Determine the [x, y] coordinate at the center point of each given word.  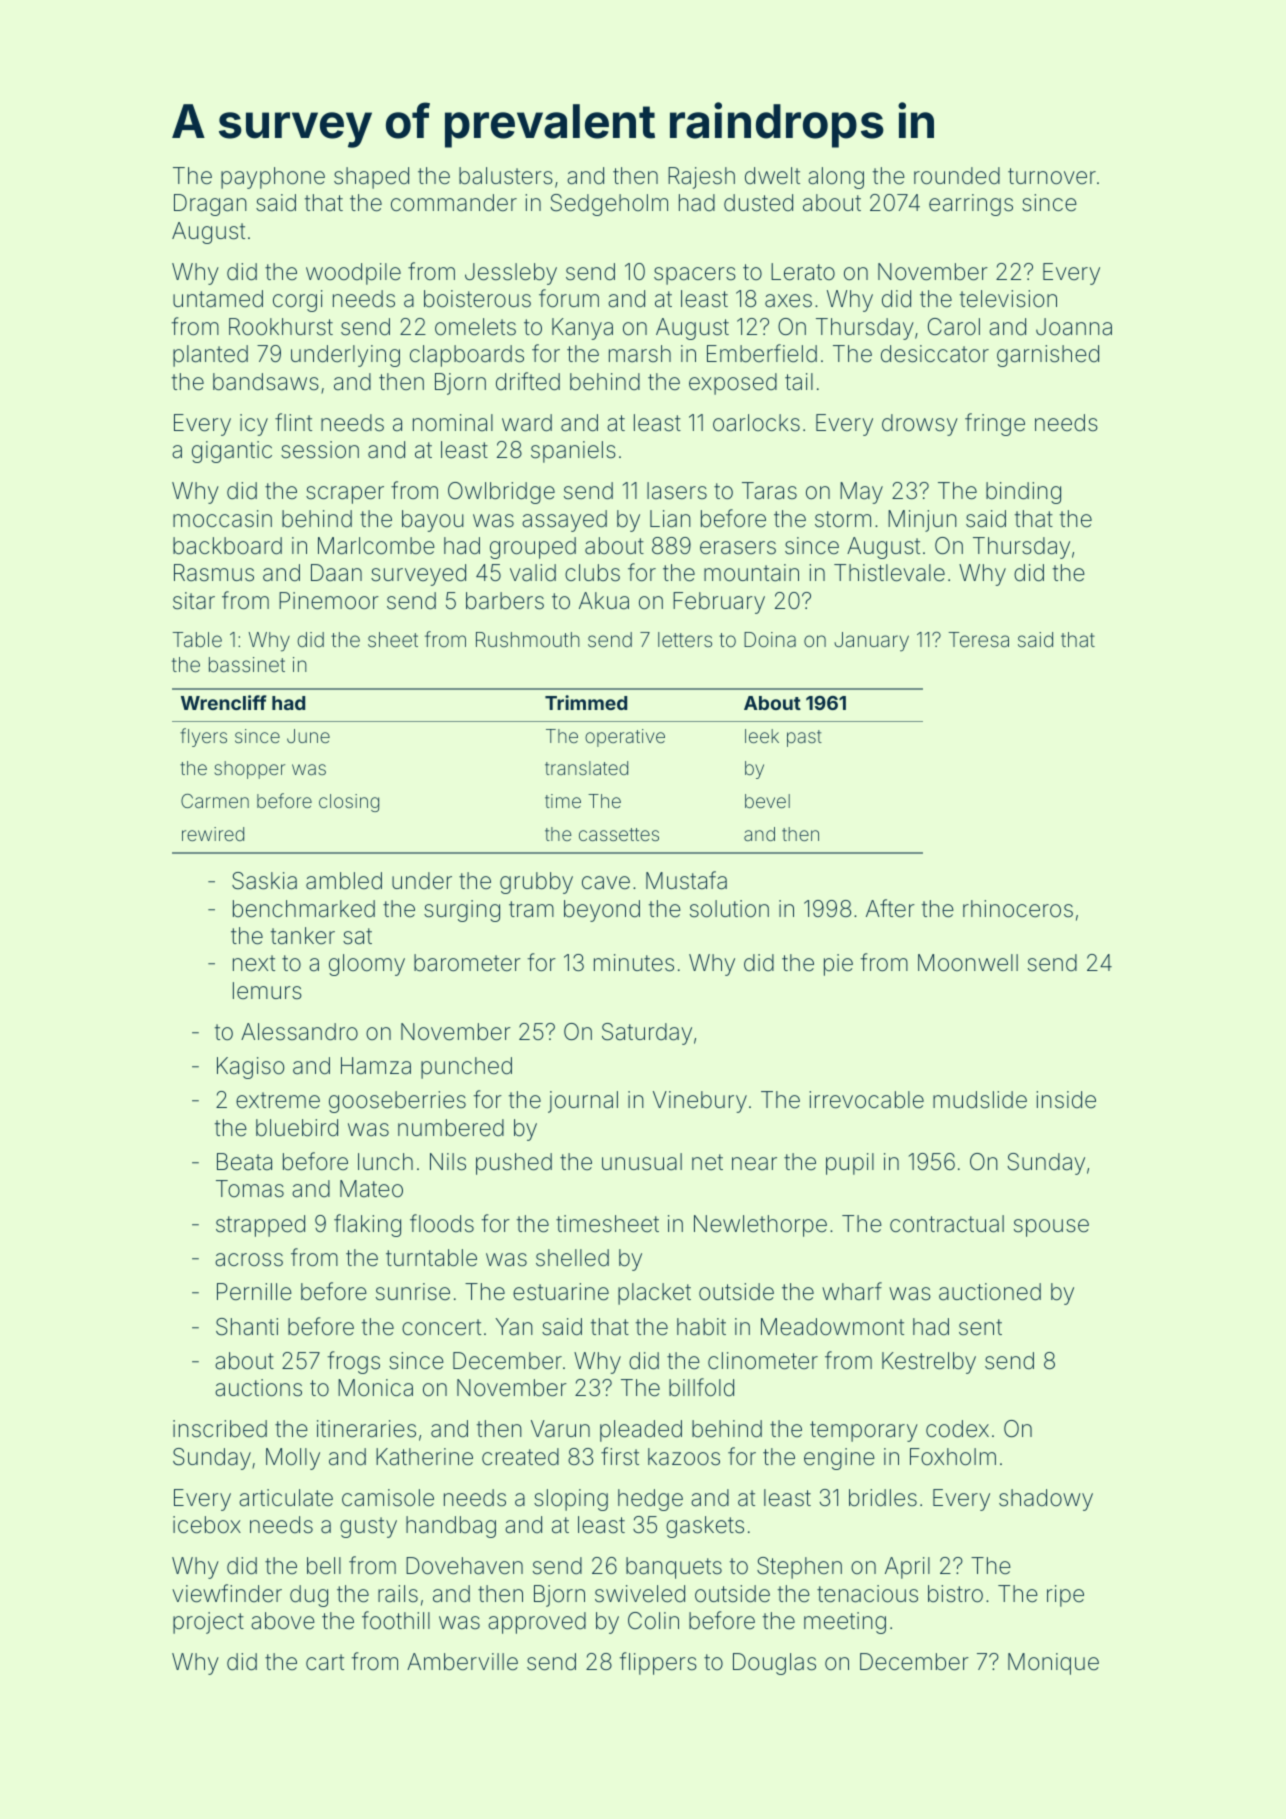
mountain [751, 573]
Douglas [774, 1664]
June [308, 736]
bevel [767, 801]
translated [586, 768]
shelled [572, 1258]
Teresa [978, 639]
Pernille [254, 1292]
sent [980, 1327]
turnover [1052, 176]
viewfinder [227, 1593]
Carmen [215, 801]
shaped [371, 178]
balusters [506, 176]
